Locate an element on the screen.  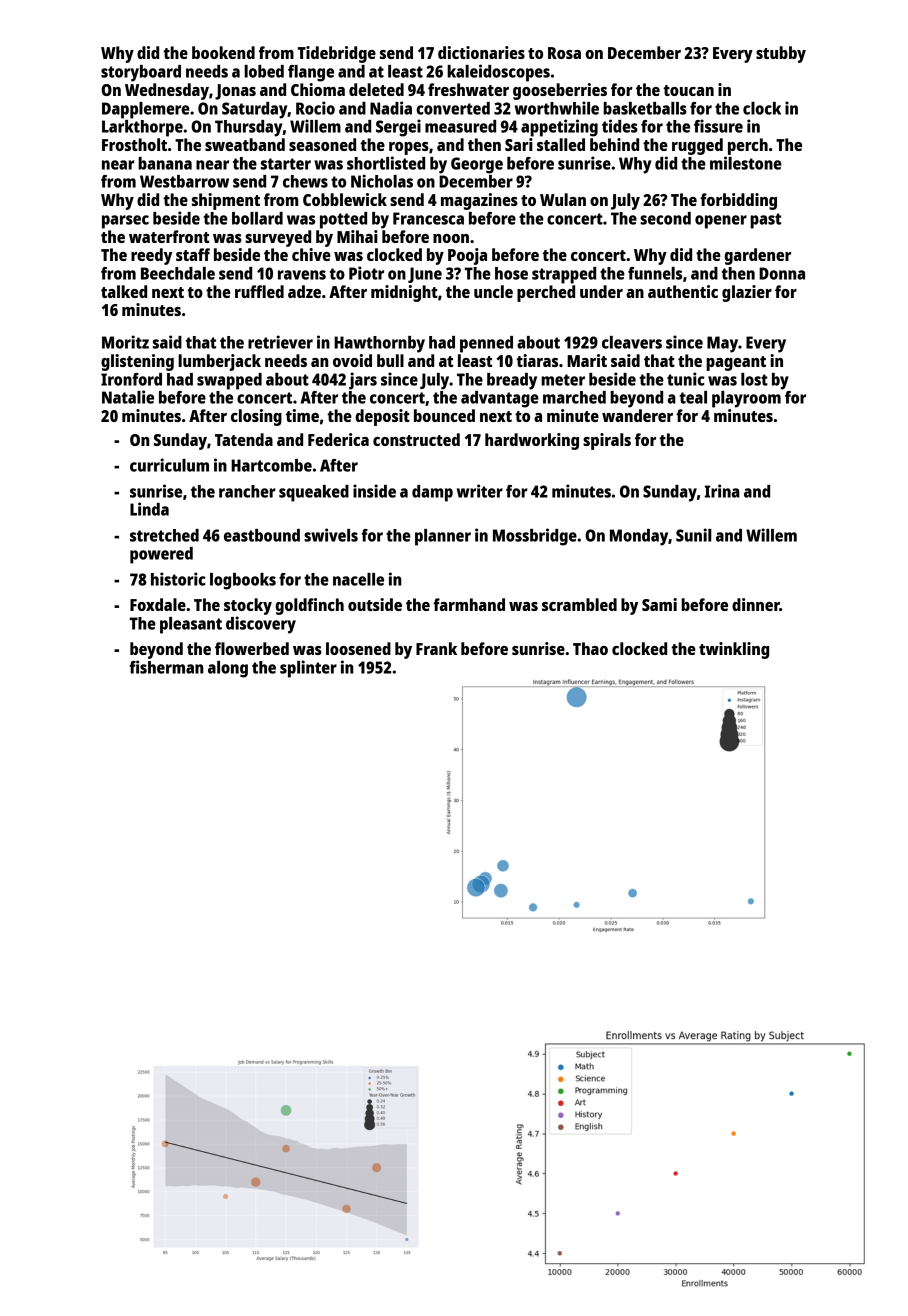
uncle is located at coordinates (493, 291).
